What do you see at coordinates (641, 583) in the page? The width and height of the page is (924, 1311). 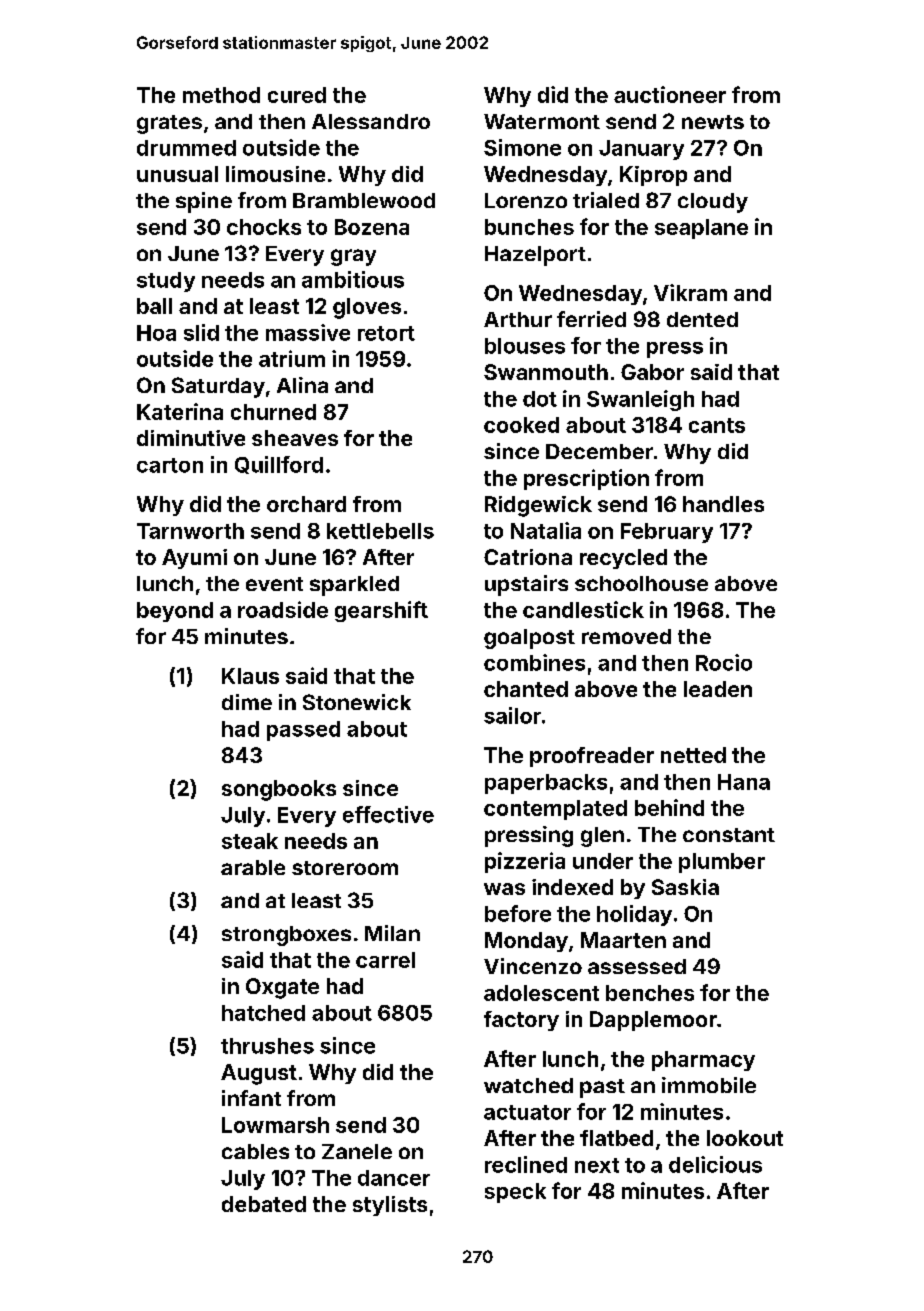 I see `schoolhouse` at bounding box center [641, 583].
